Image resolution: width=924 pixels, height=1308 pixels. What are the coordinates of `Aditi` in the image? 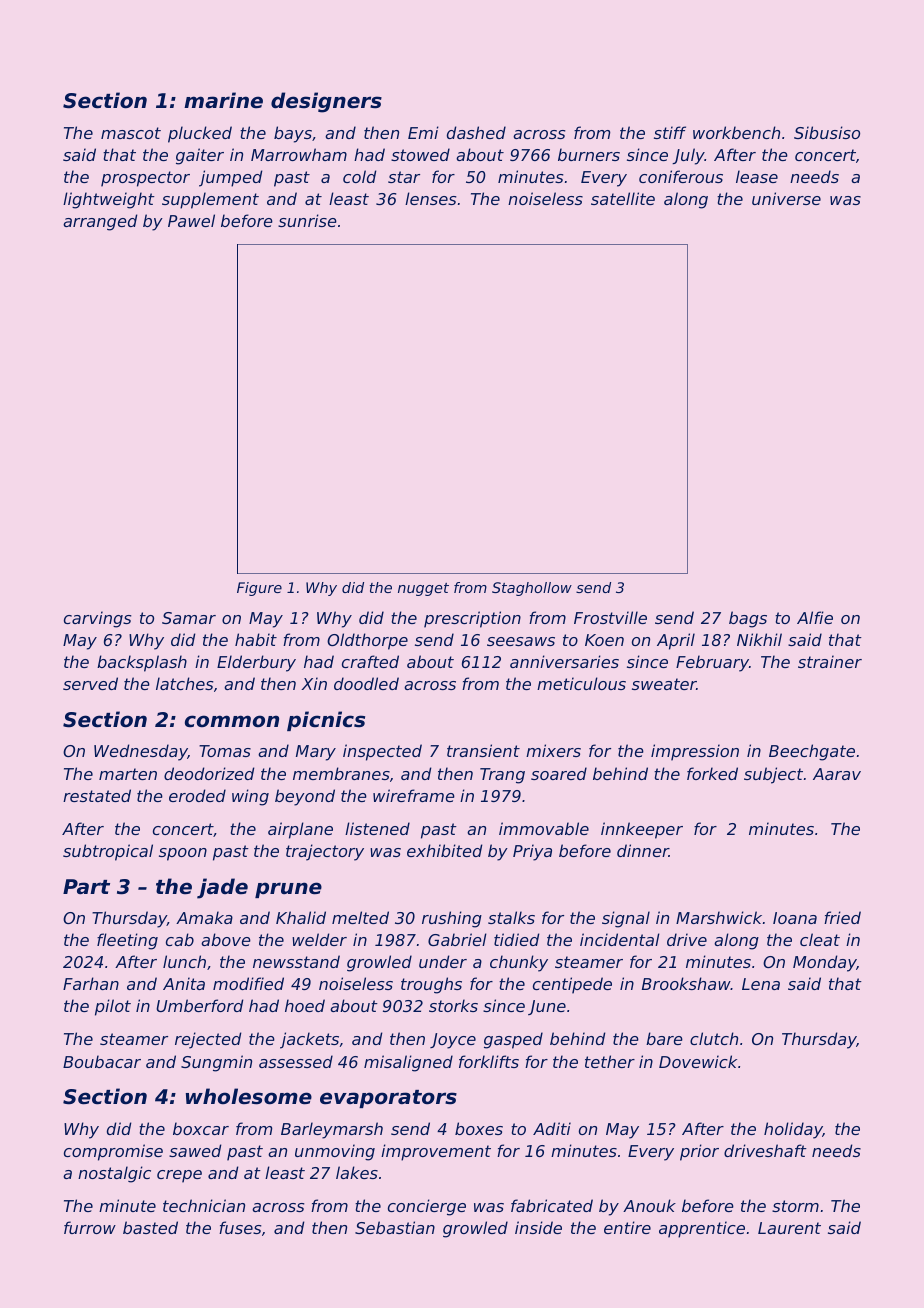 It's located at (552, 1128).
